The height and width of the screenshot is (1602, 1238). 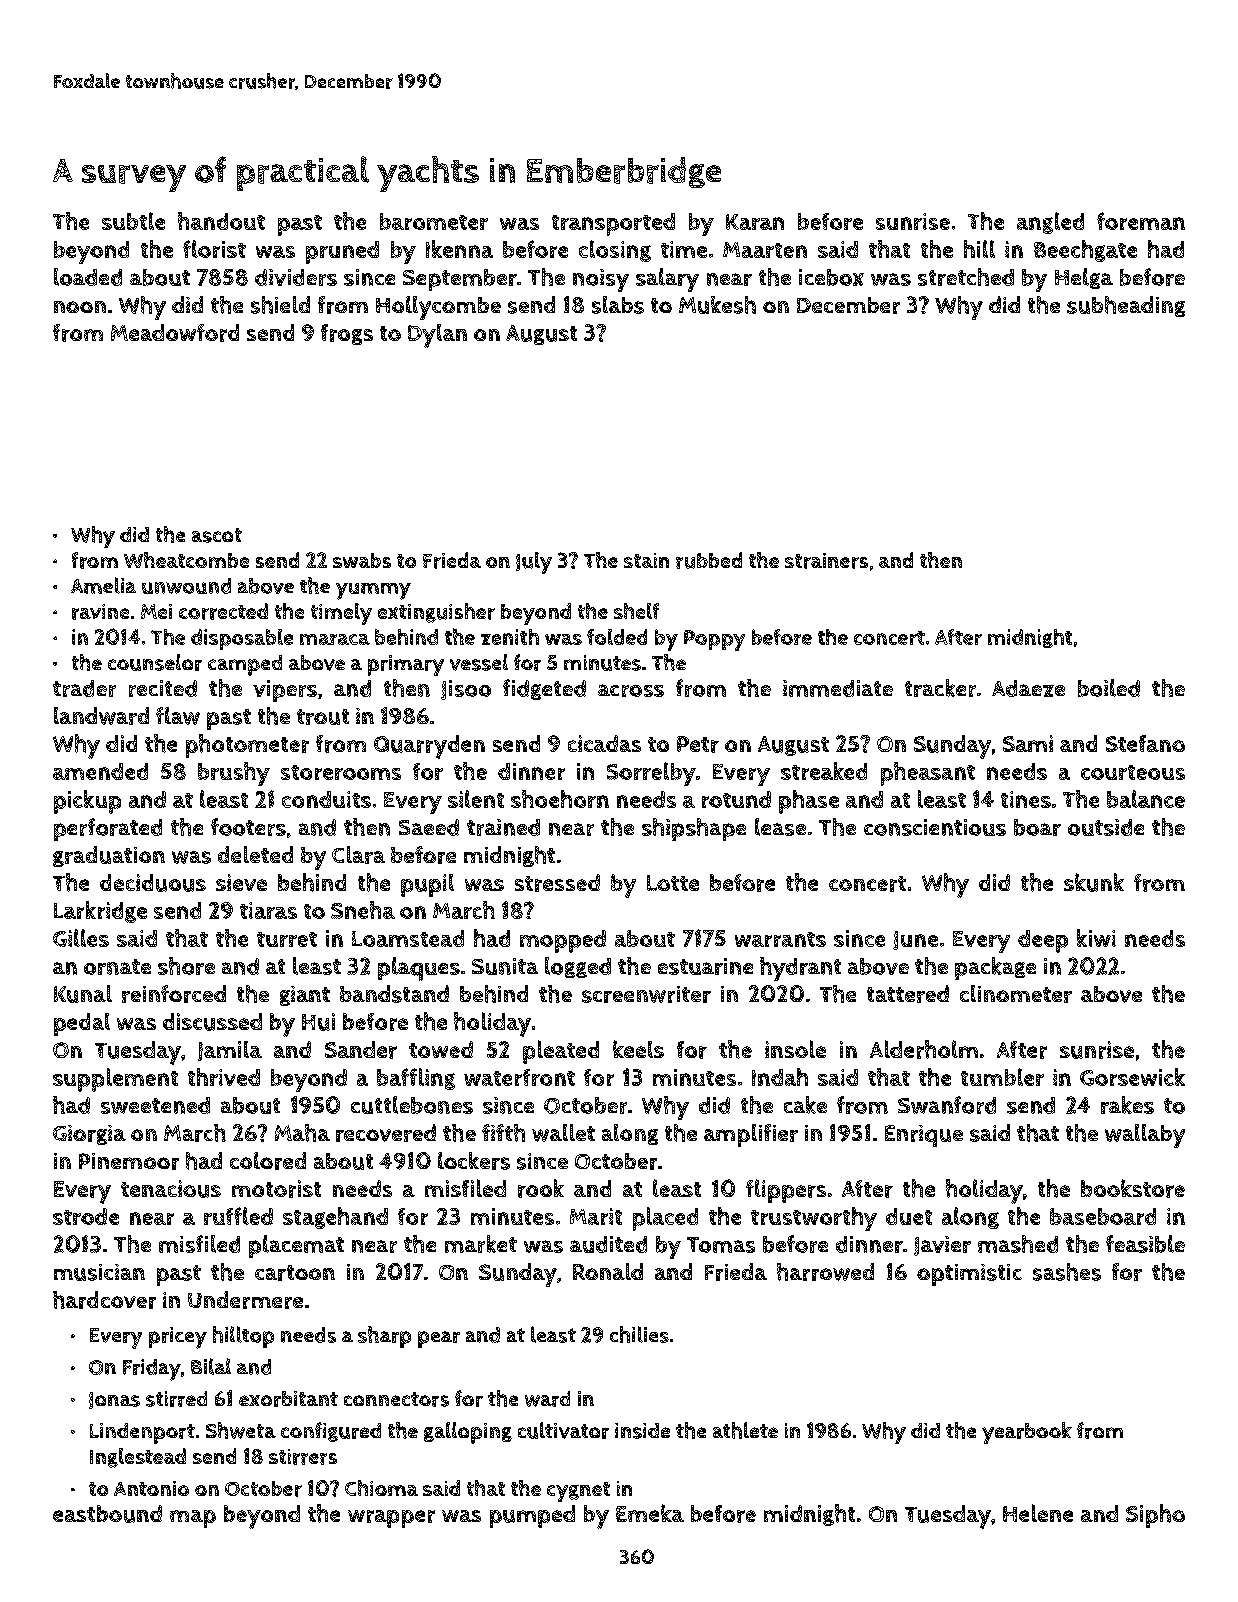 What do you see at coordinates (780, 1077) in the screenshot?
I see `Indah` at bounding box center [780, 1077].
